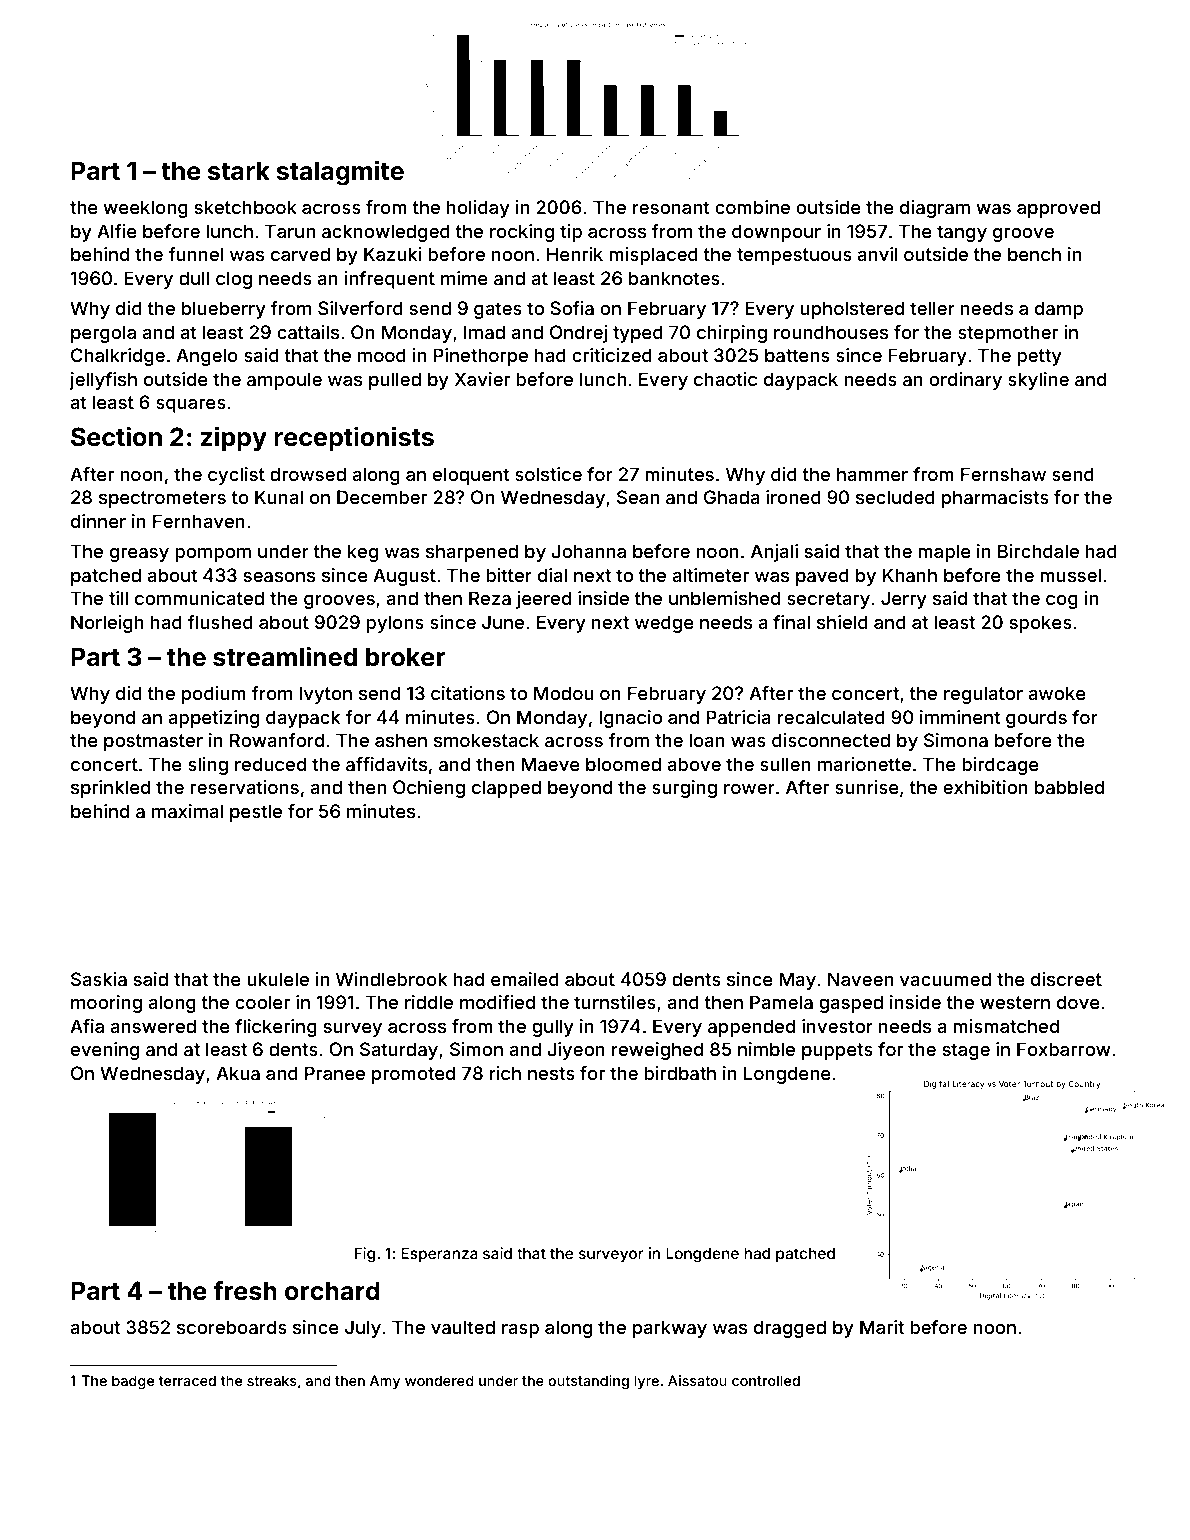 Image resolution: width=1190 pixels, height=1540 pixels. What do you see at coordinates (725, 379) in the image?
I see `chaotic` at bounding box center [725, 379].
